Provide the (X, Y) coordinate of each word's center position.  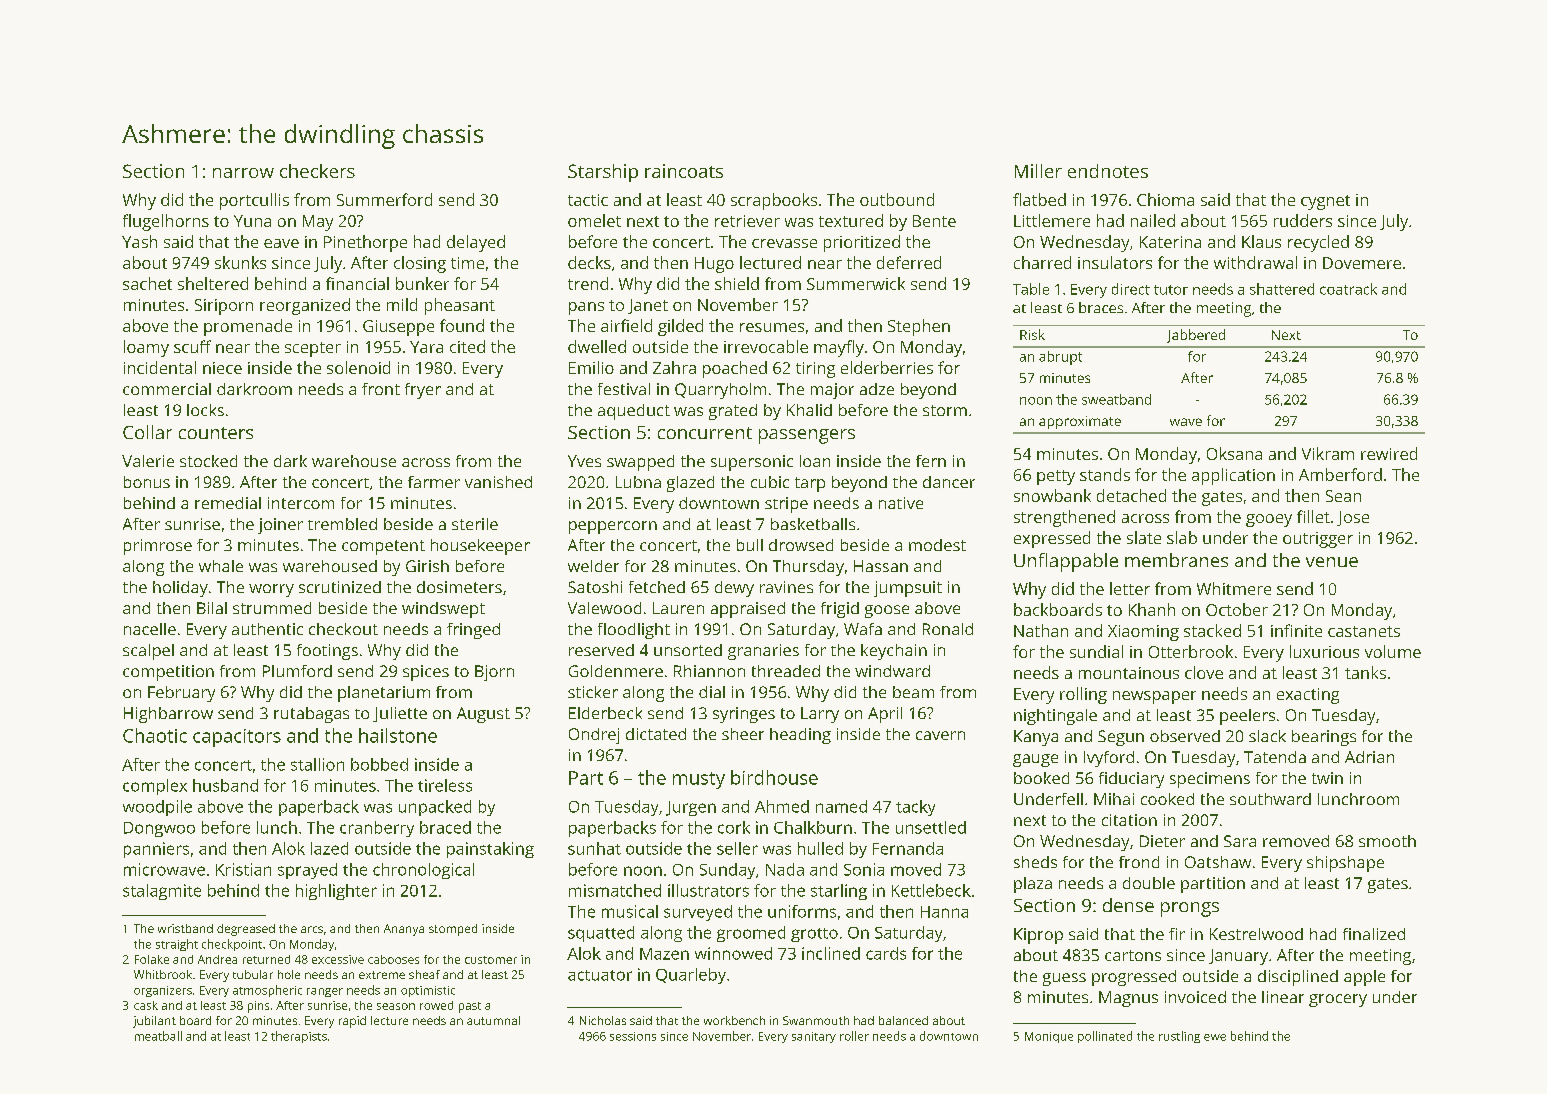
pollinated (1105, 1037)
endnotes (1108, 171)
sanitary (814, 1037)
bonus (147, 482)
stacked (1212, 630)
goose (887, 611)
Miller (1038, 171)
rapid (352, 1022)
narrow (243, 173)
